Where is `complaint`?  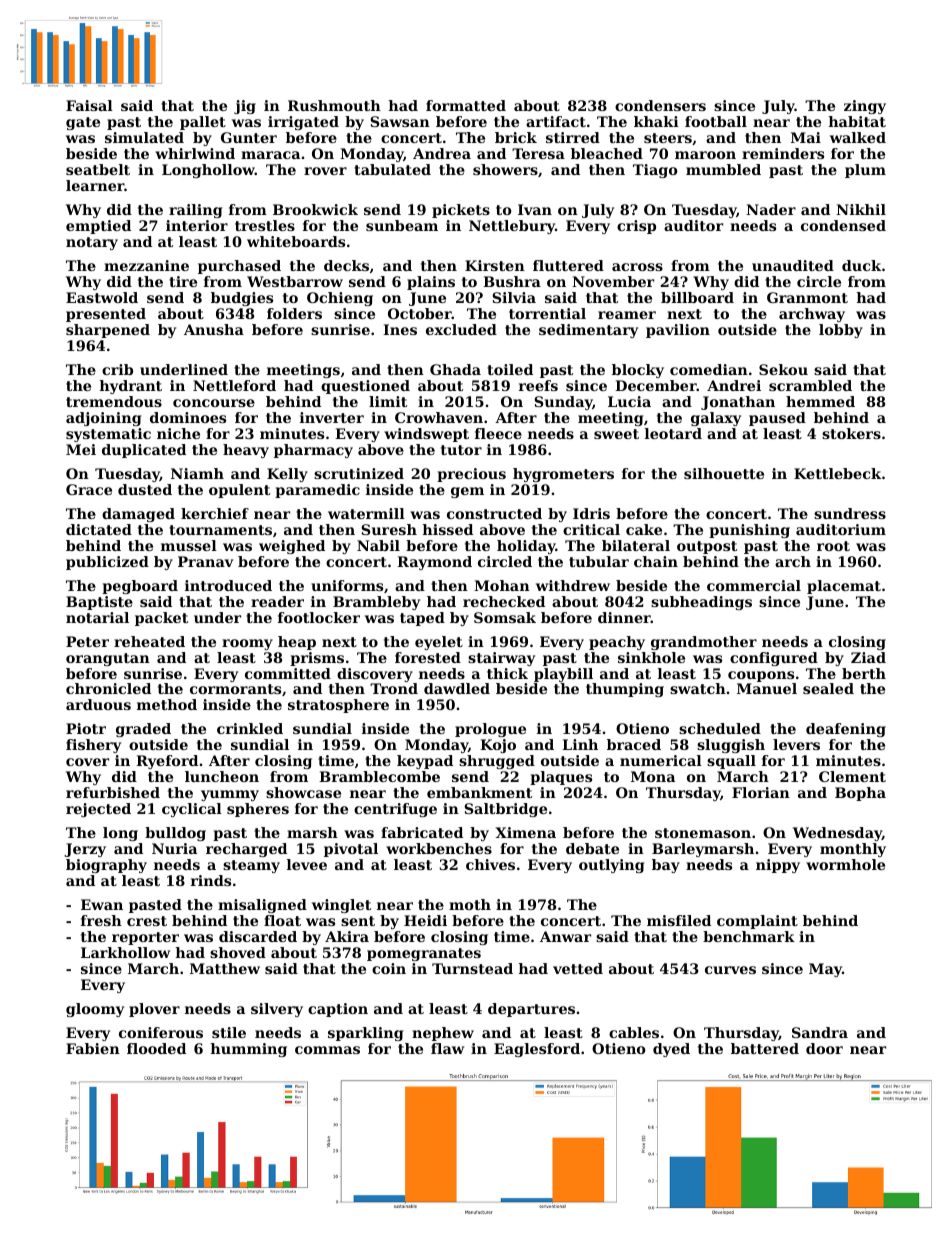 complaint is located at coordinates (757, 922).
